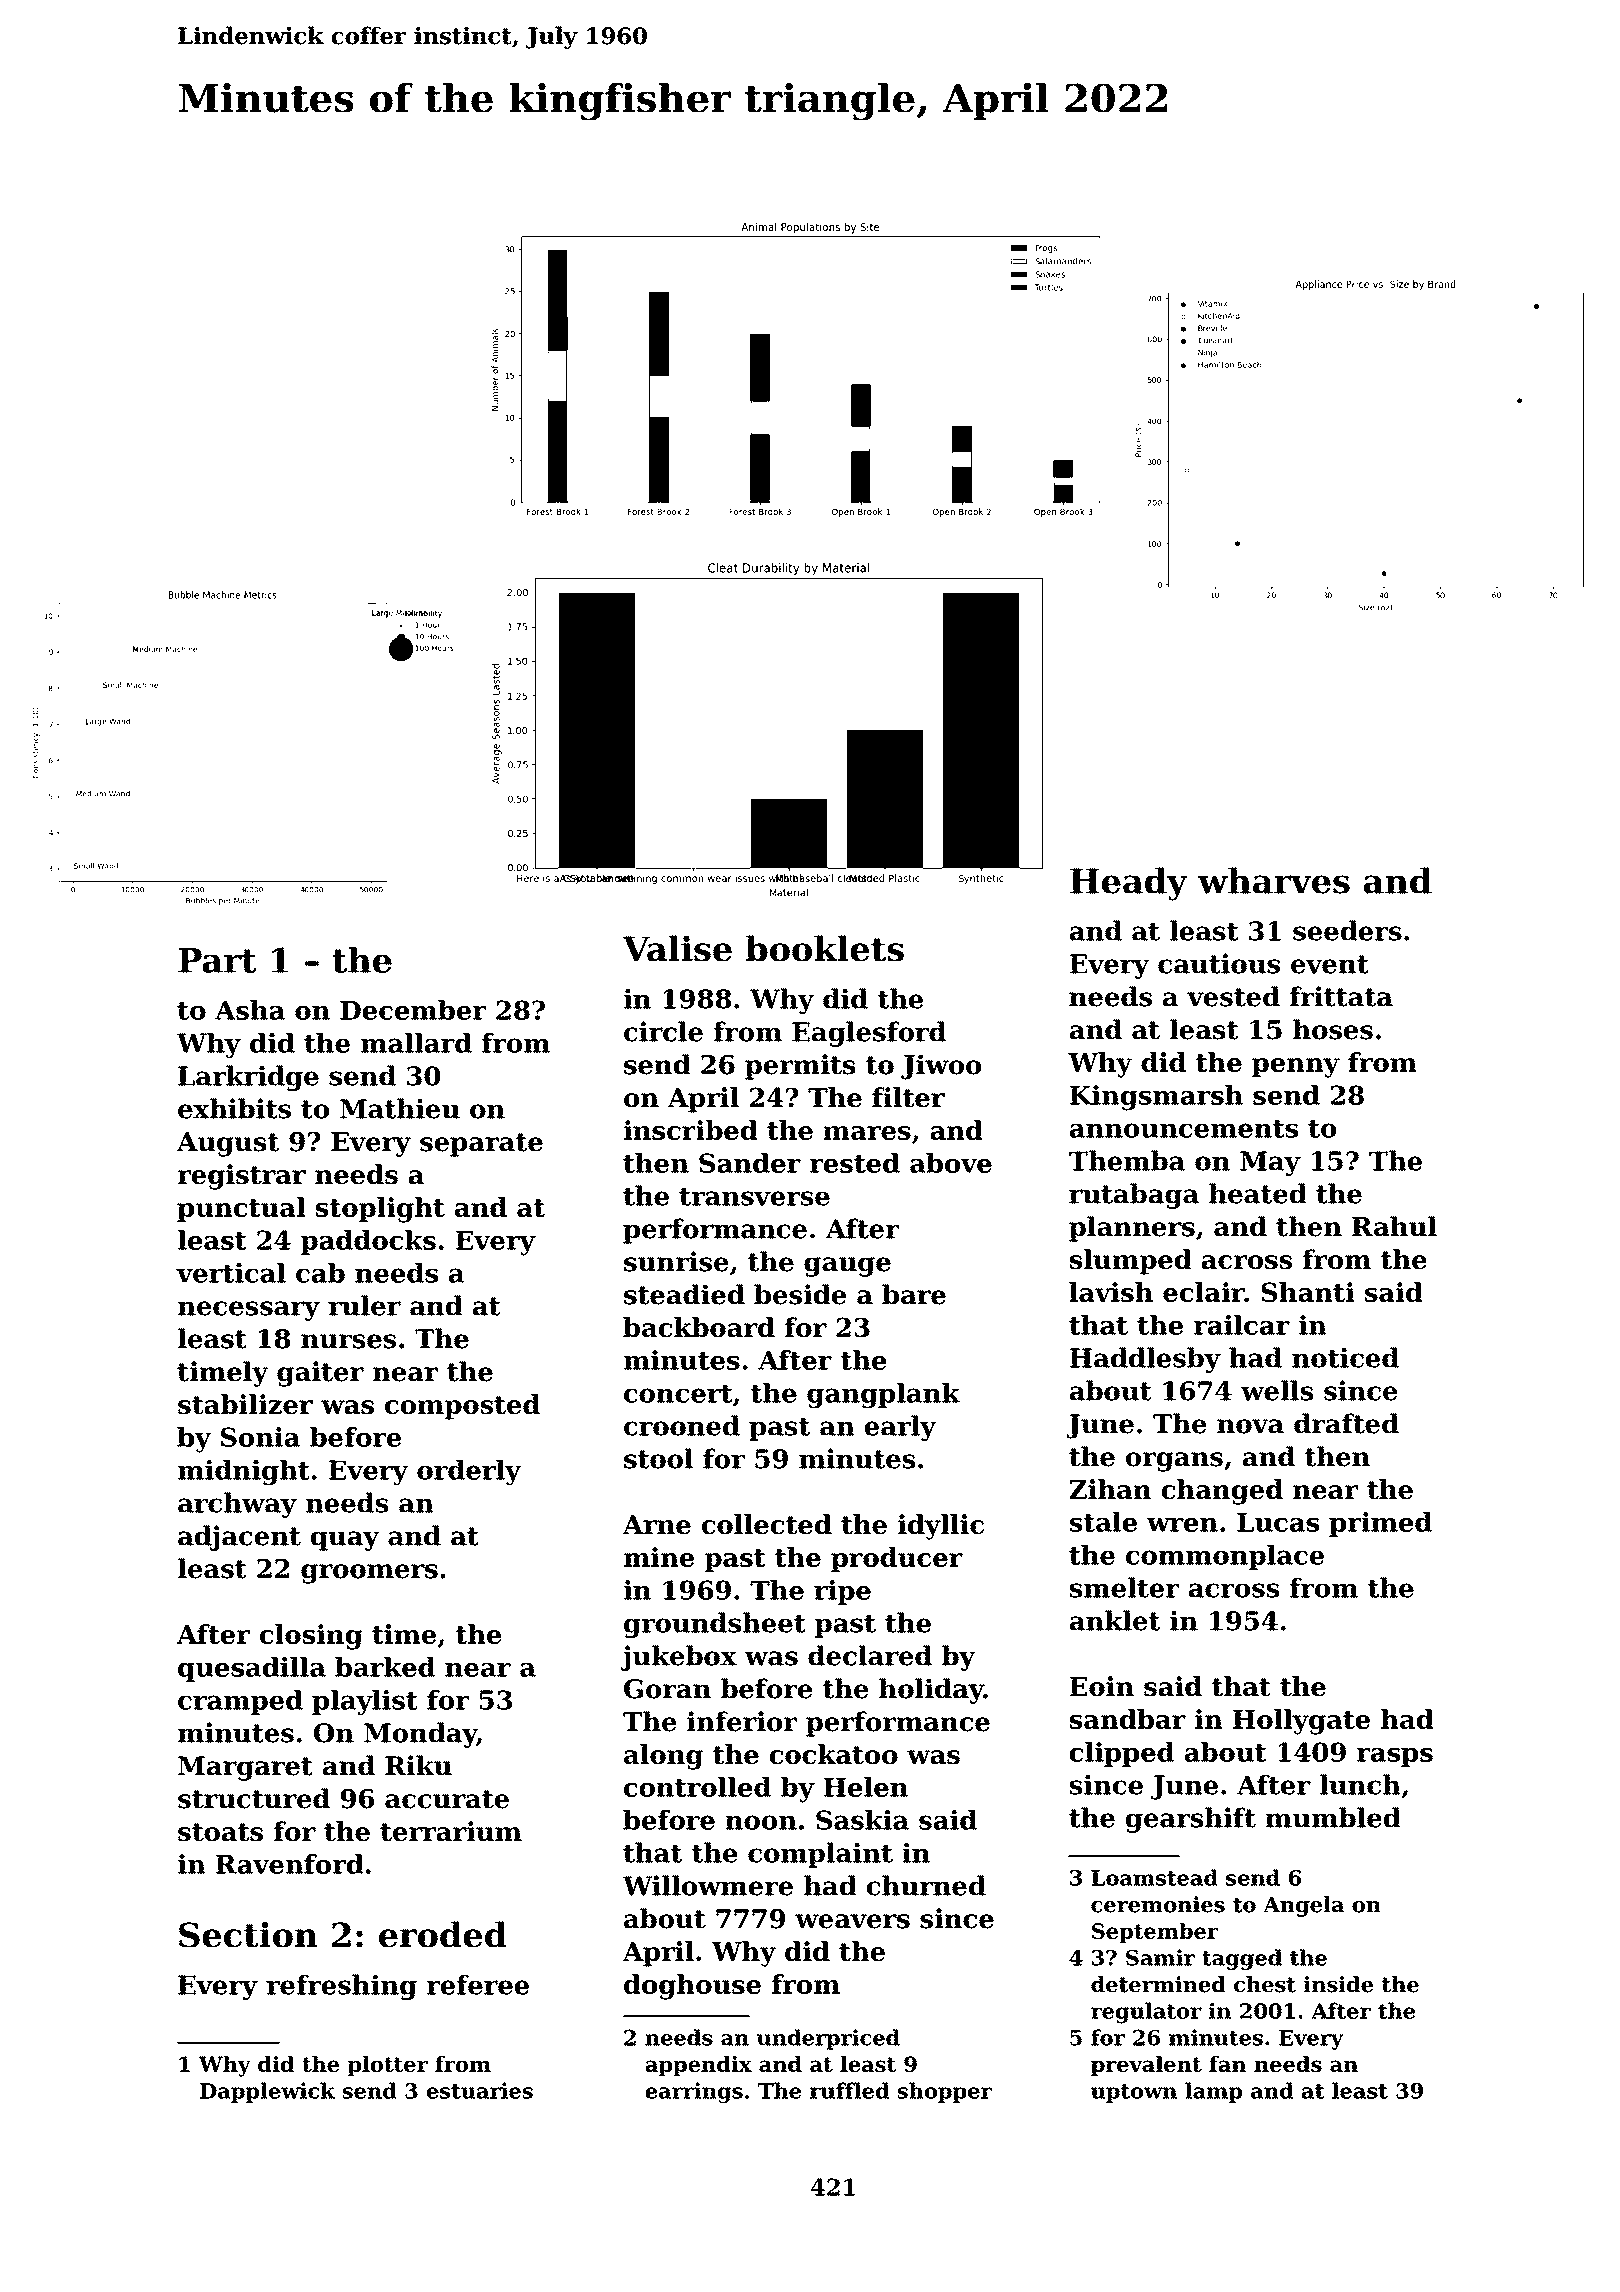  What do you see at coordinates (480, 2090) in the screenshot?
I see `estuaries` at bounding box center [480, 2090].
